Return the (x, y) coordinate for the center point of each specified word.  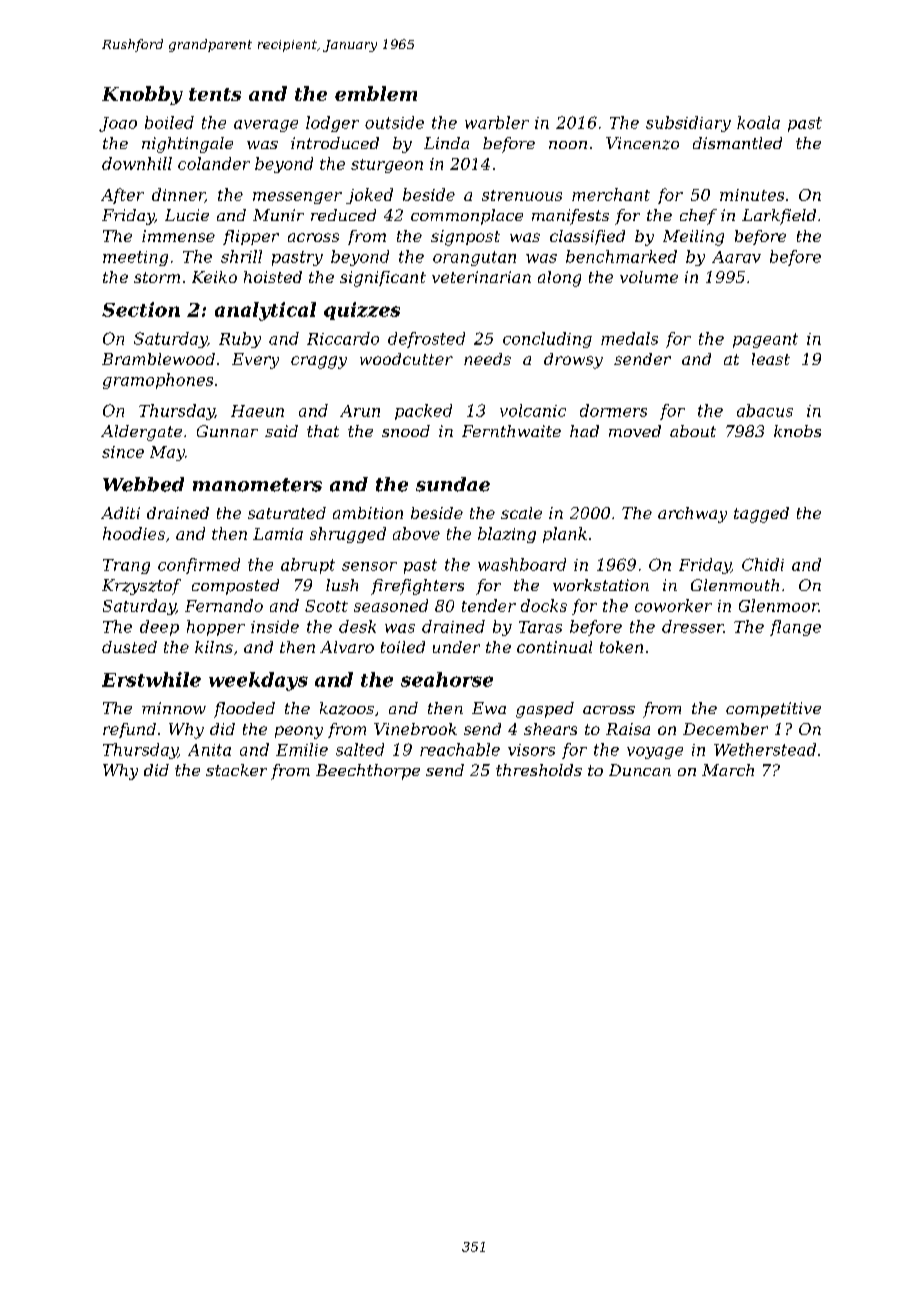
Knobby (142, 95)
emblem (376, 93)
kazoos (347, 708)
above (416, 533)
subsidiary (688, 124)
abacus (765, 410)
